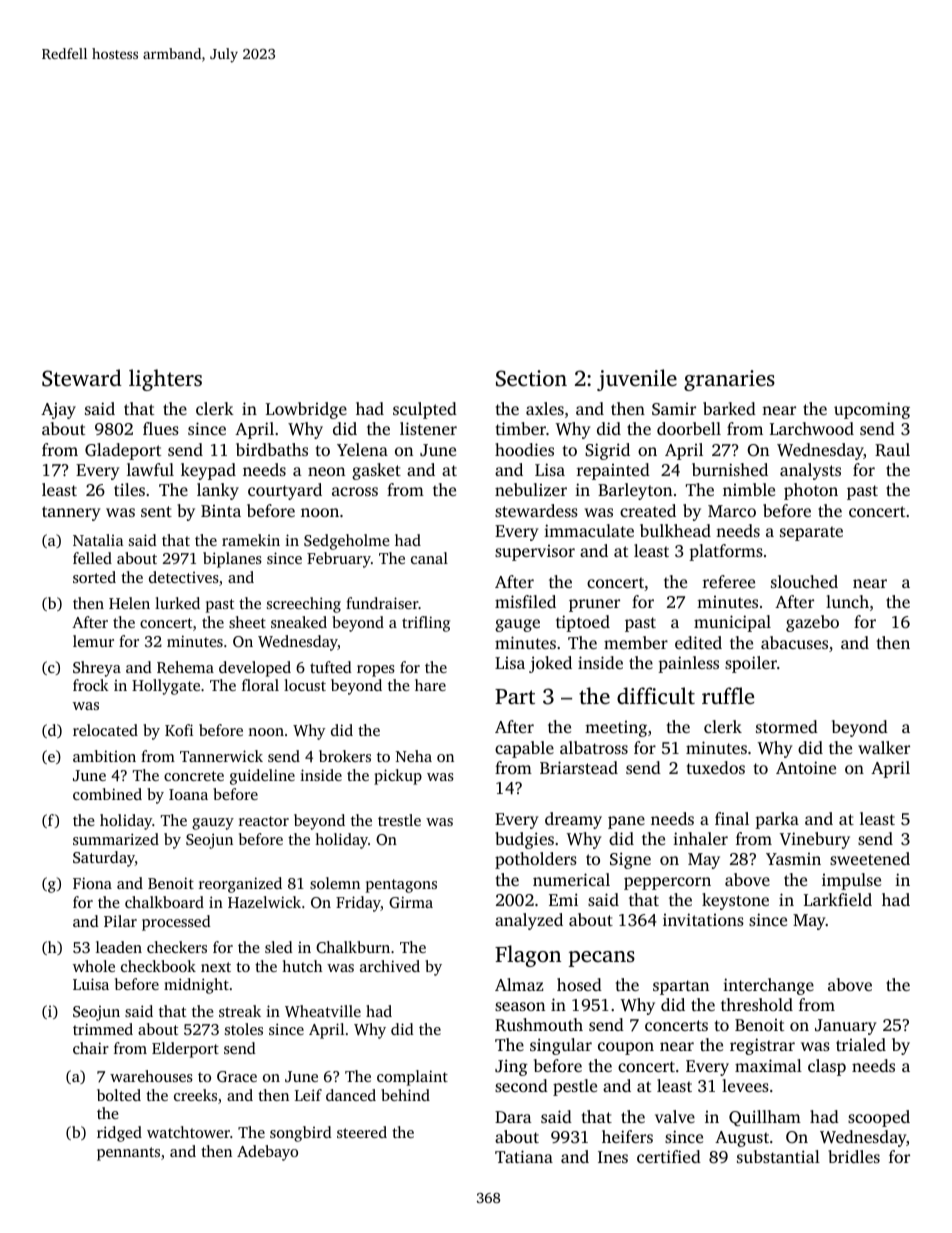  What do you see at coordinates (517, 625) in the image?
I see `gauge` at bounding box center [517, 625].
